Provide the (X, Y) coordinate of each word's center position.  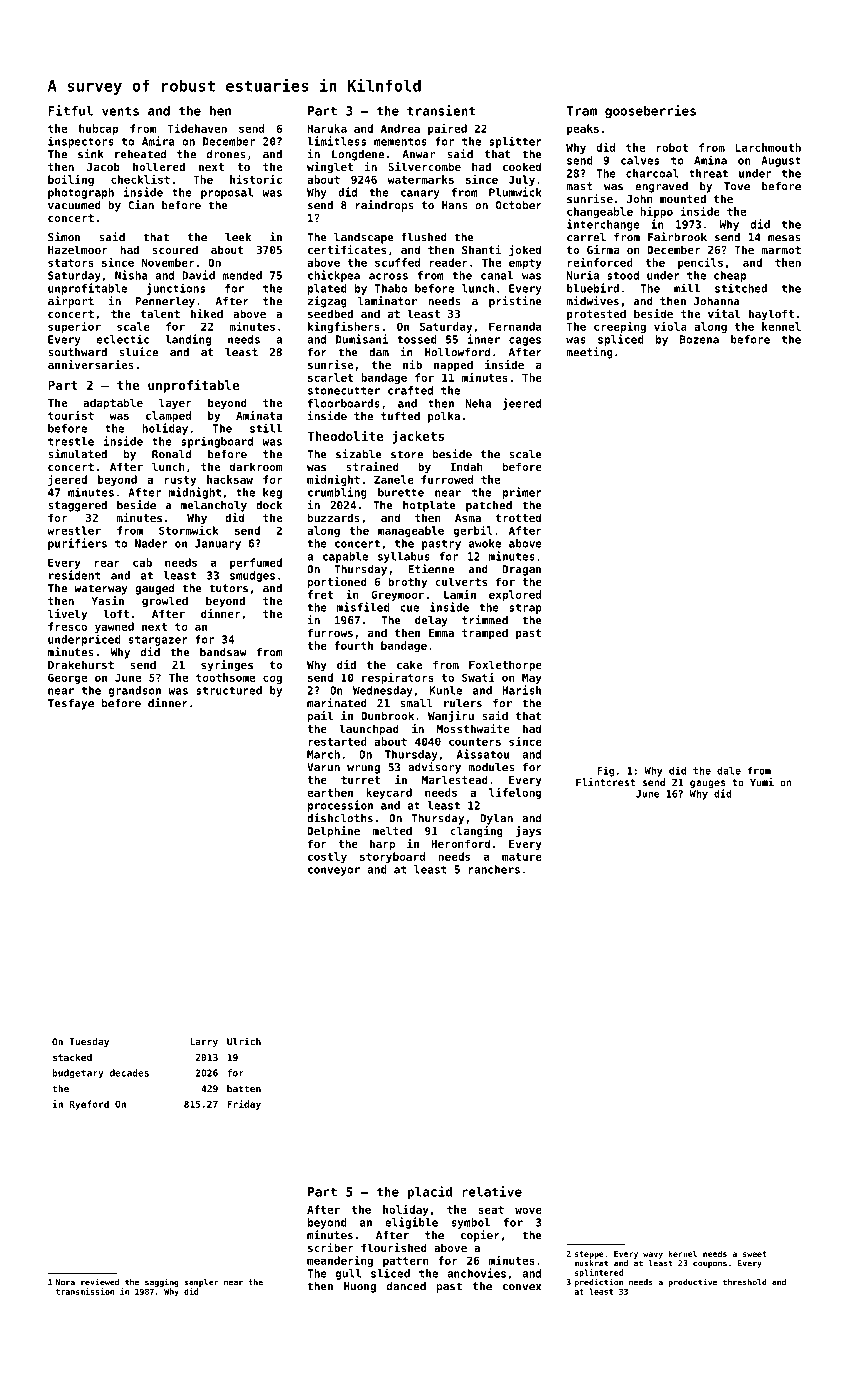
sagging (162, 1282)
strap (525, 608)
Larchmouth (768, 147)
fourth (353, 645)
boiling (71, 180)
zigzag (327, 302)
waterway (101, 589)
